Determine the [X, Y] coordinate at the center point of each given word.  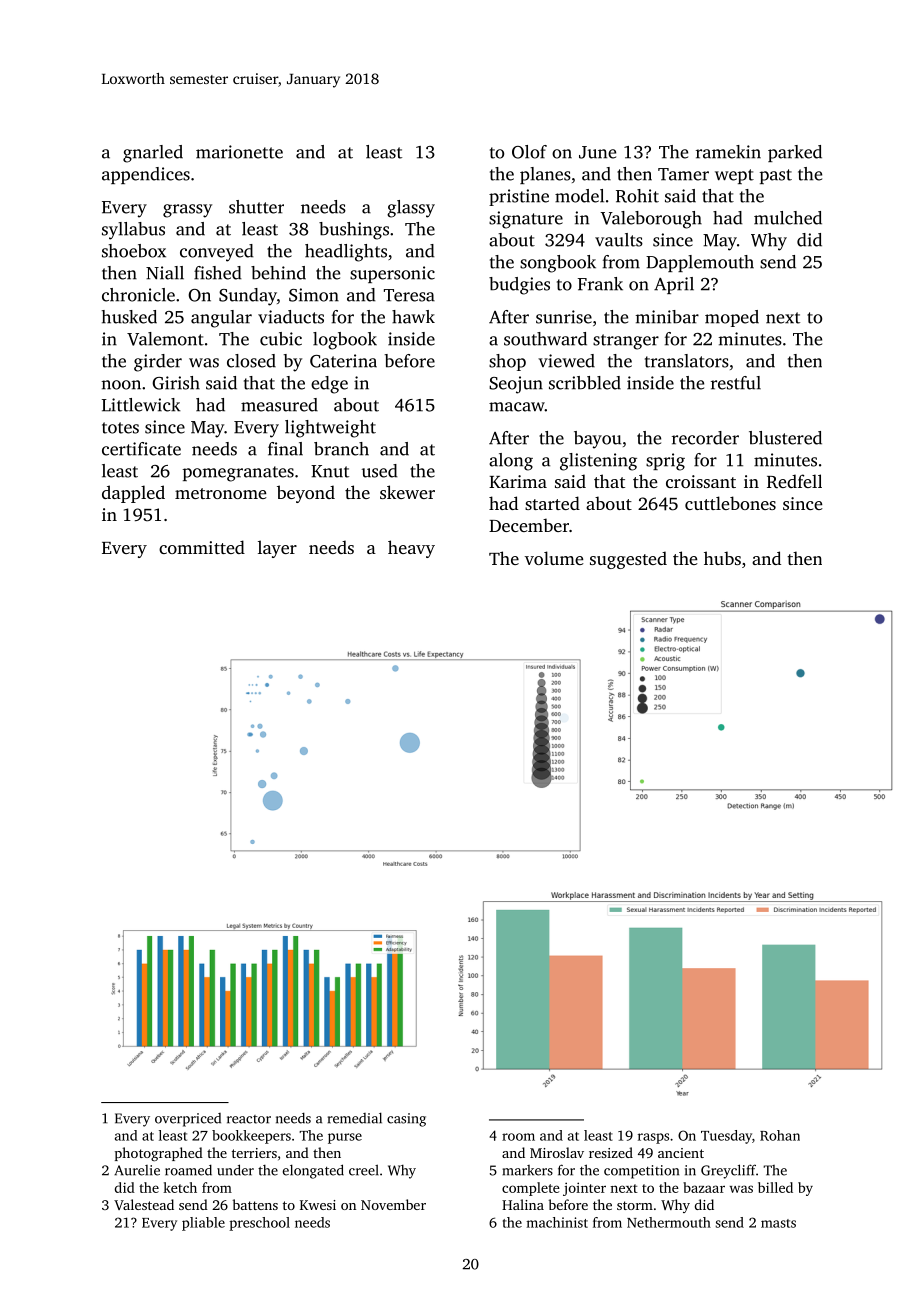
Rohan [780, 1135]
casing [406, 1120]
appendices [146, 175]
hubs [722, 558]
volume [554, 558]
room [518, 1137]
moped [732, 318]
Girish [176, 383]
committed [202, 547]
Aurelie [137, 1170]
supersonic [392, 274]
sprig [665, 462]
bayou [597, 440]
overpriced [188, 1120]
